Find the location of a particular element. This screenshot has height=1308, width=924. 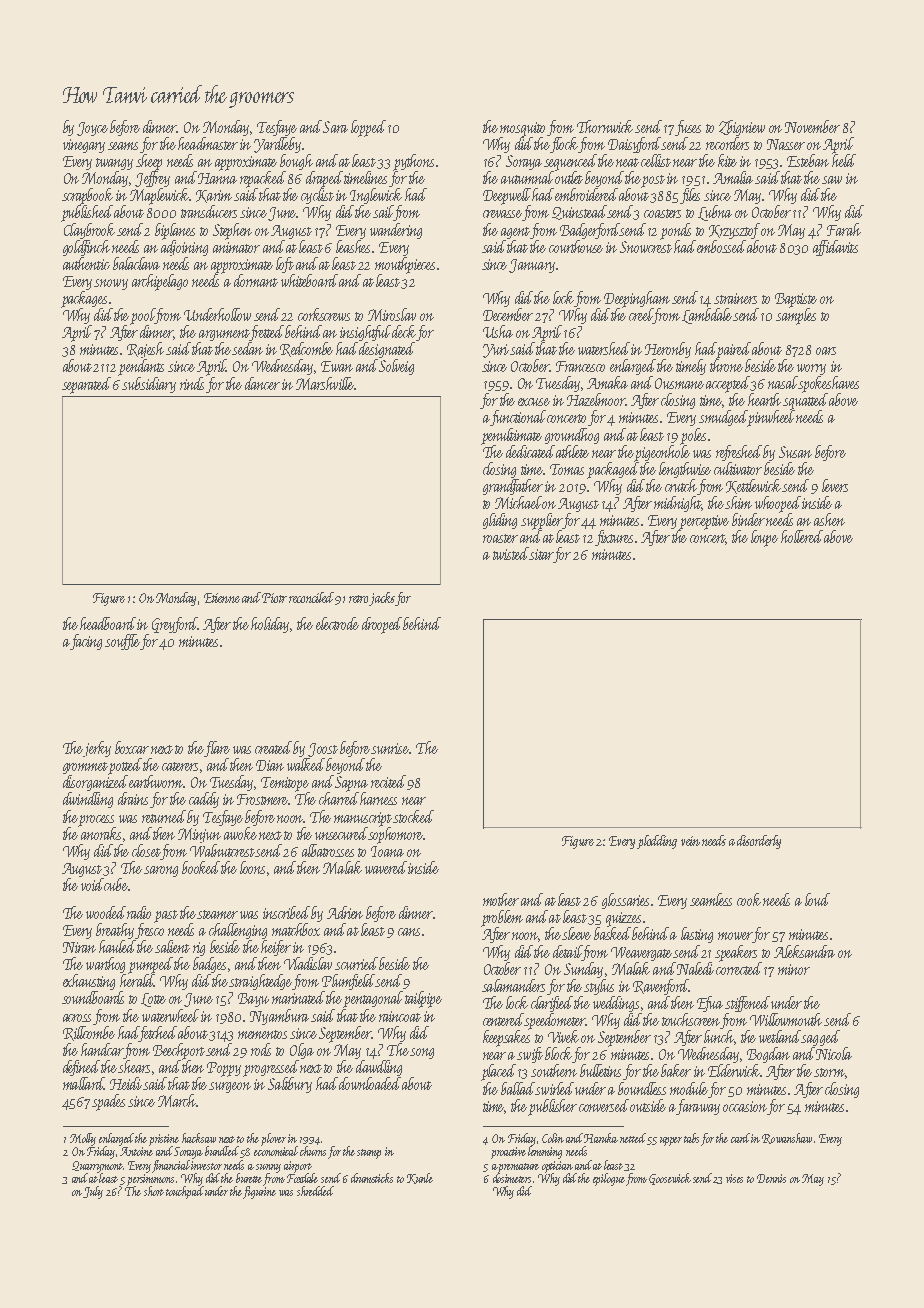

drooped is located at coordinates (383, 625).
